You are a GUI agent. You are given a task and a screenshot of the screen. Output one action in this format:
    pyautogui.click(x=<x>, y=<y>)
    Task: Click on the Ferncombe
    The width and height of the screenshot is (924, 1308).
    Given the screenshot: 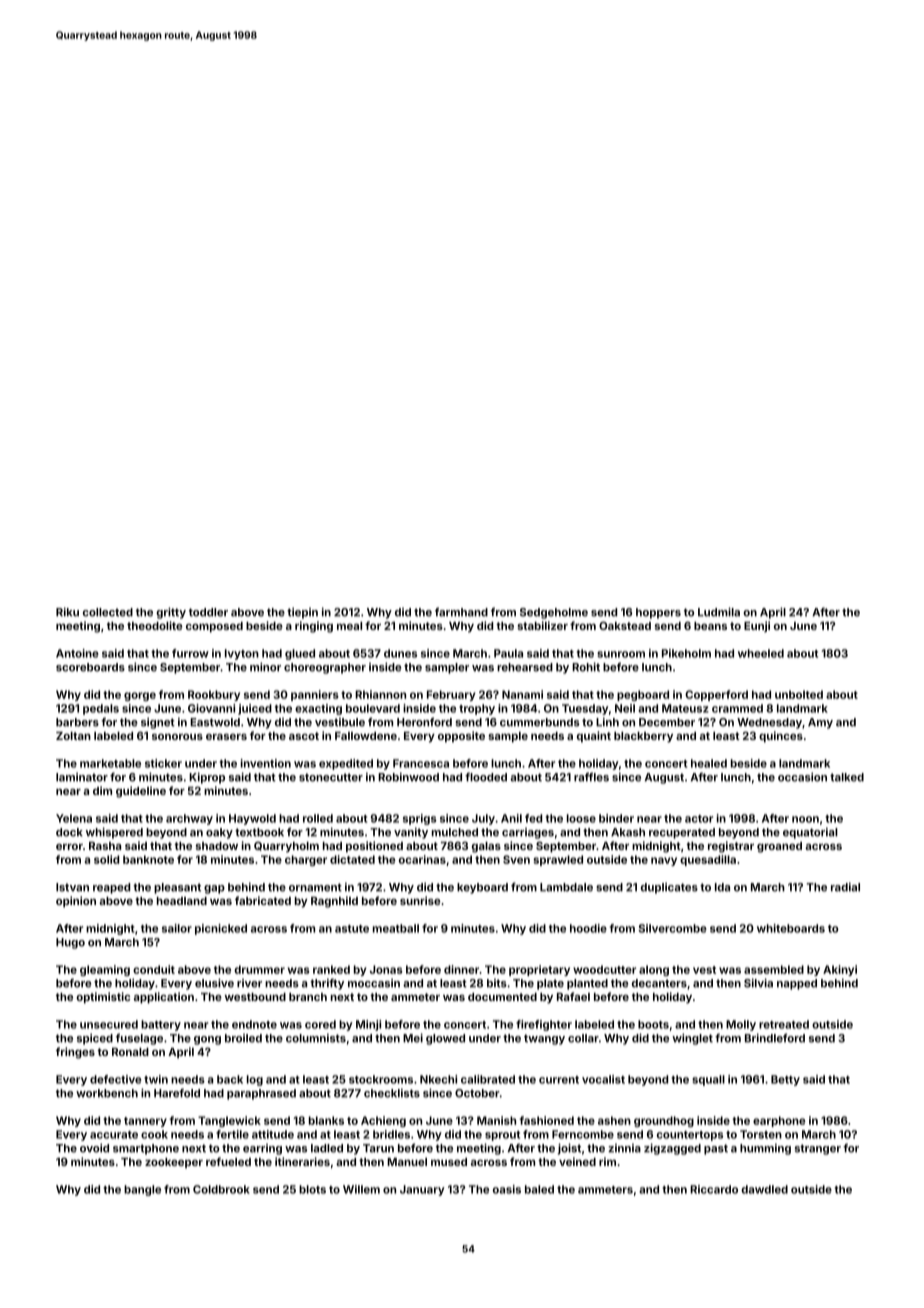 What is the action you would take?
    pyautogui.click(x=583, y=1134)
